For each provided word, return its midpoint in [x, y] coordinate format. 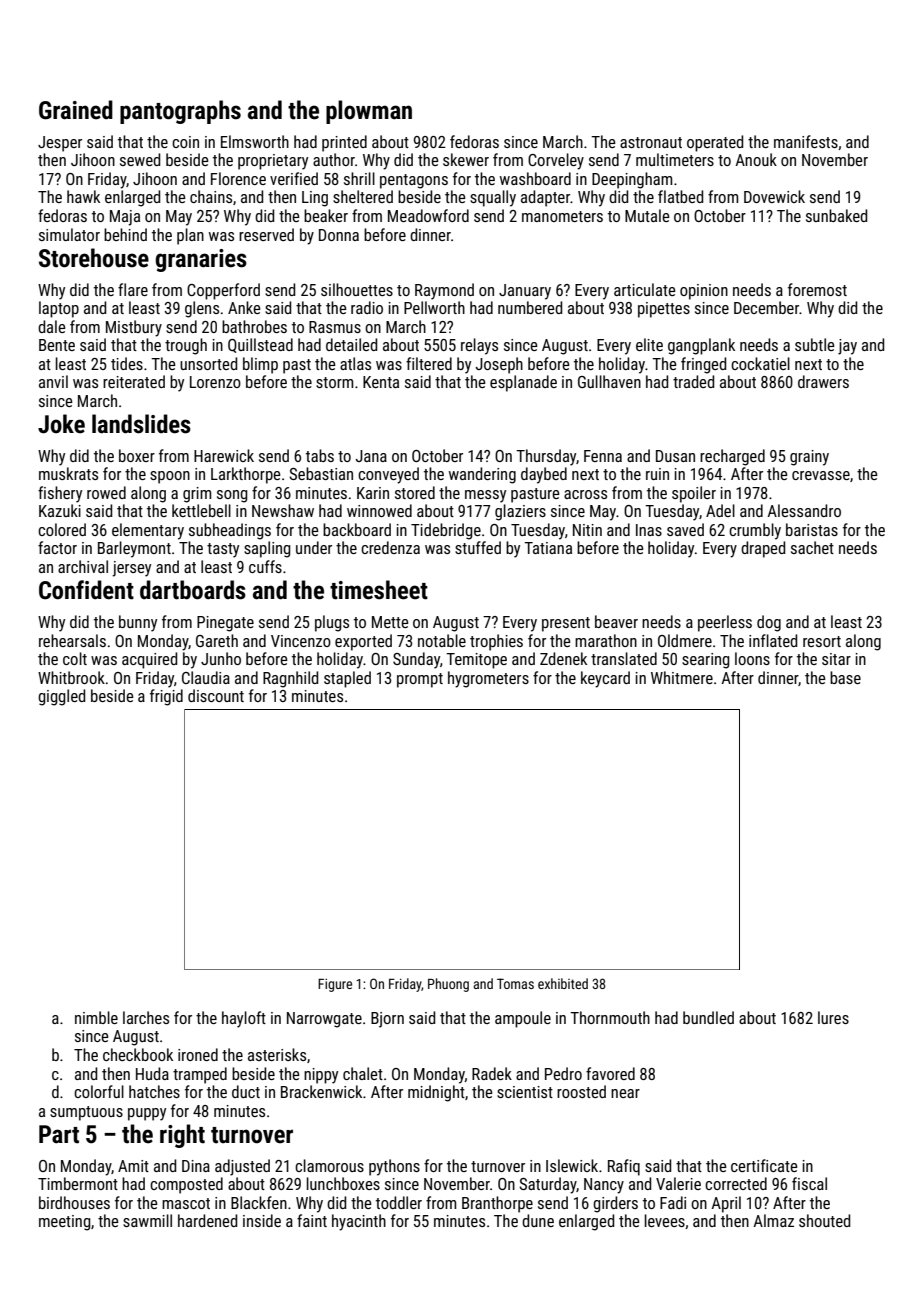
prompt [420, 680]
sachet [812, 547]
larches [146, 1017]
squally [493, 198]
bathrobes [254, 326]
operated [715, 143]
